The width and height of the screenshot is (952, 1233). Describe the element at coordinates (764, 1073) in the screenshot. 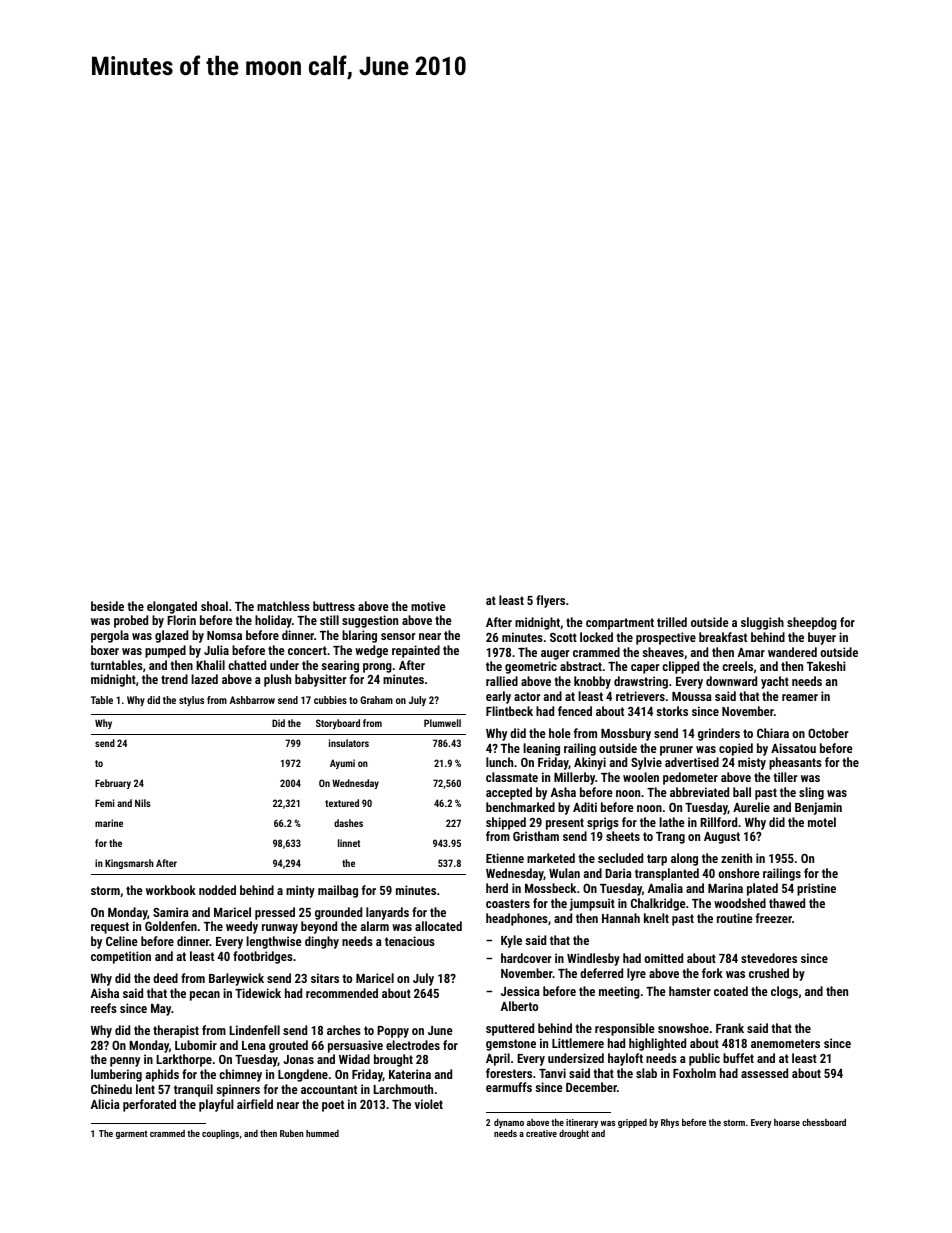

I see `assessed` at that location.
